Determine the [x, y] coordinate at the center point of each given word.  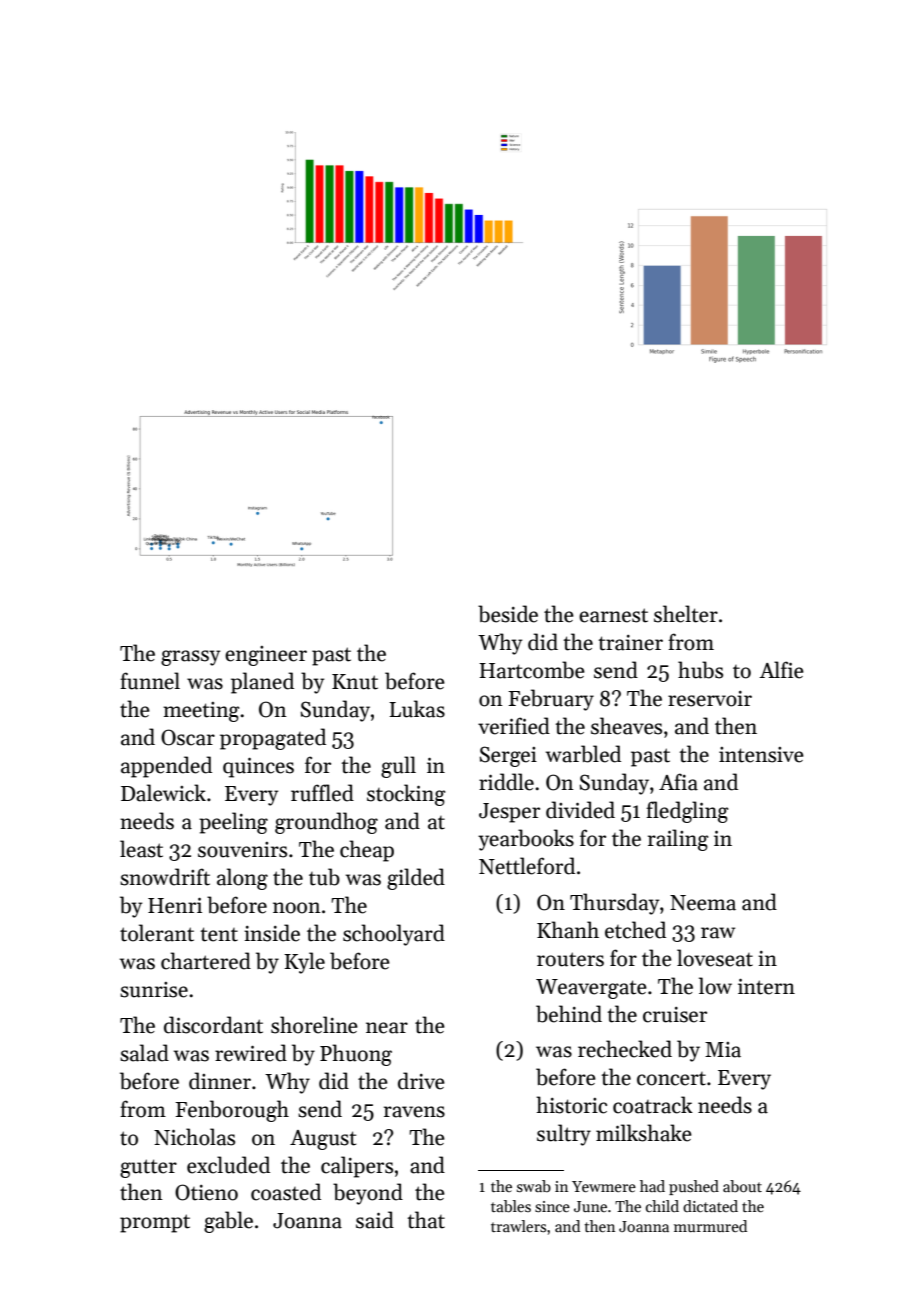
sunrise [154, 990]
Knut [355, 682]
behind [569, 1014]
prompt [155, 1223]
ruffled [322, 793]
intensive [761, 755]
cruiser [675, 1015]
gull [398, 767]
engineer [266, 656]
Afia [678, 782]
